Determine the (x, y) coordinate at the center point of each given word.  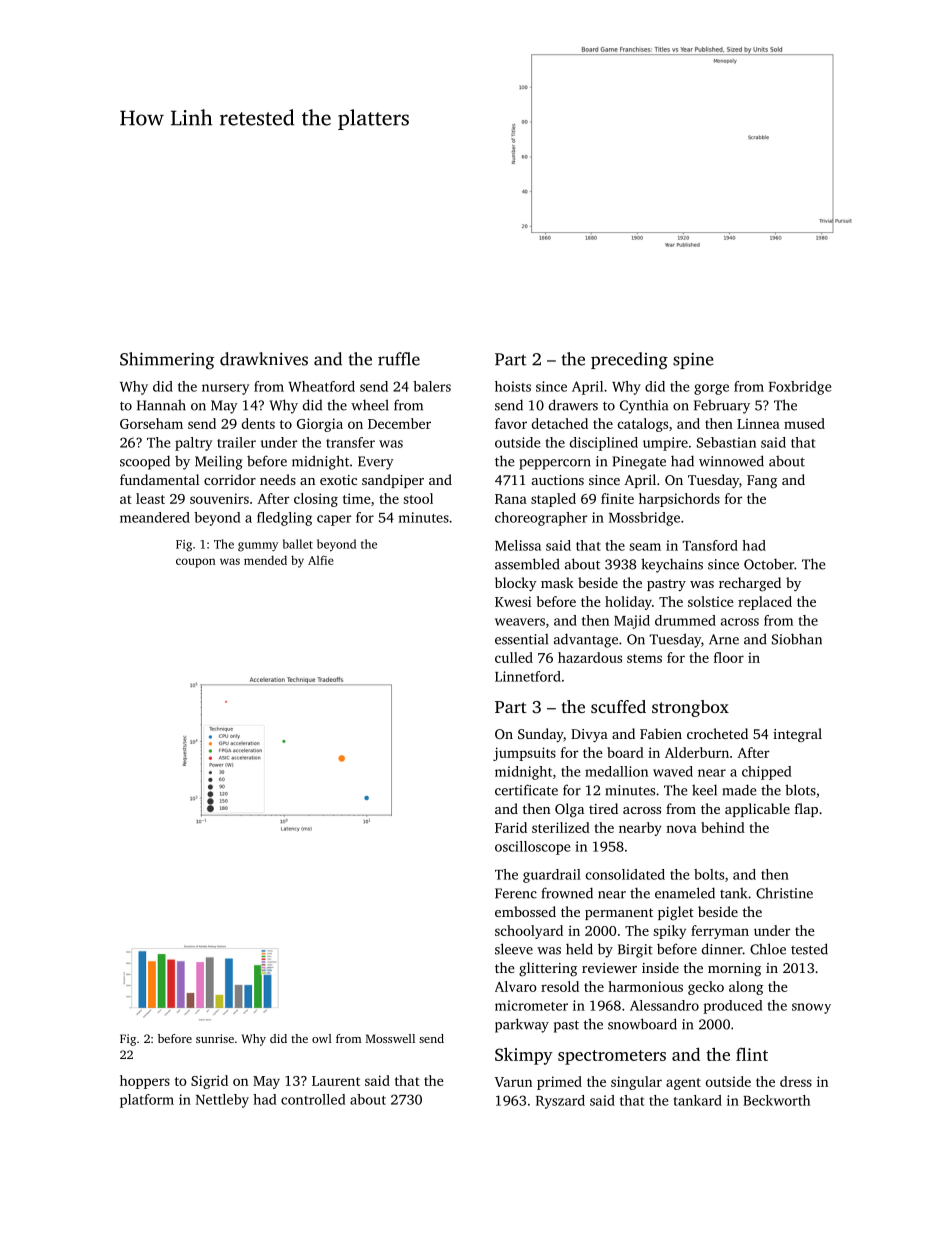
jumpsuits (524, 754)
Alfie (321, 560)
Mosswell (390, 1038)
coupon (196, 563)
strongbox (690, 708)
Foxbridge (800, 388)
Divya (589, 735)
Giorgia (320, 425)
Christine (784, 893)
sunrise (215, 1038)
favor (511, 423)
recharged (750, 584)
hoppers (145, 1082)
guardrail (552, 876)
